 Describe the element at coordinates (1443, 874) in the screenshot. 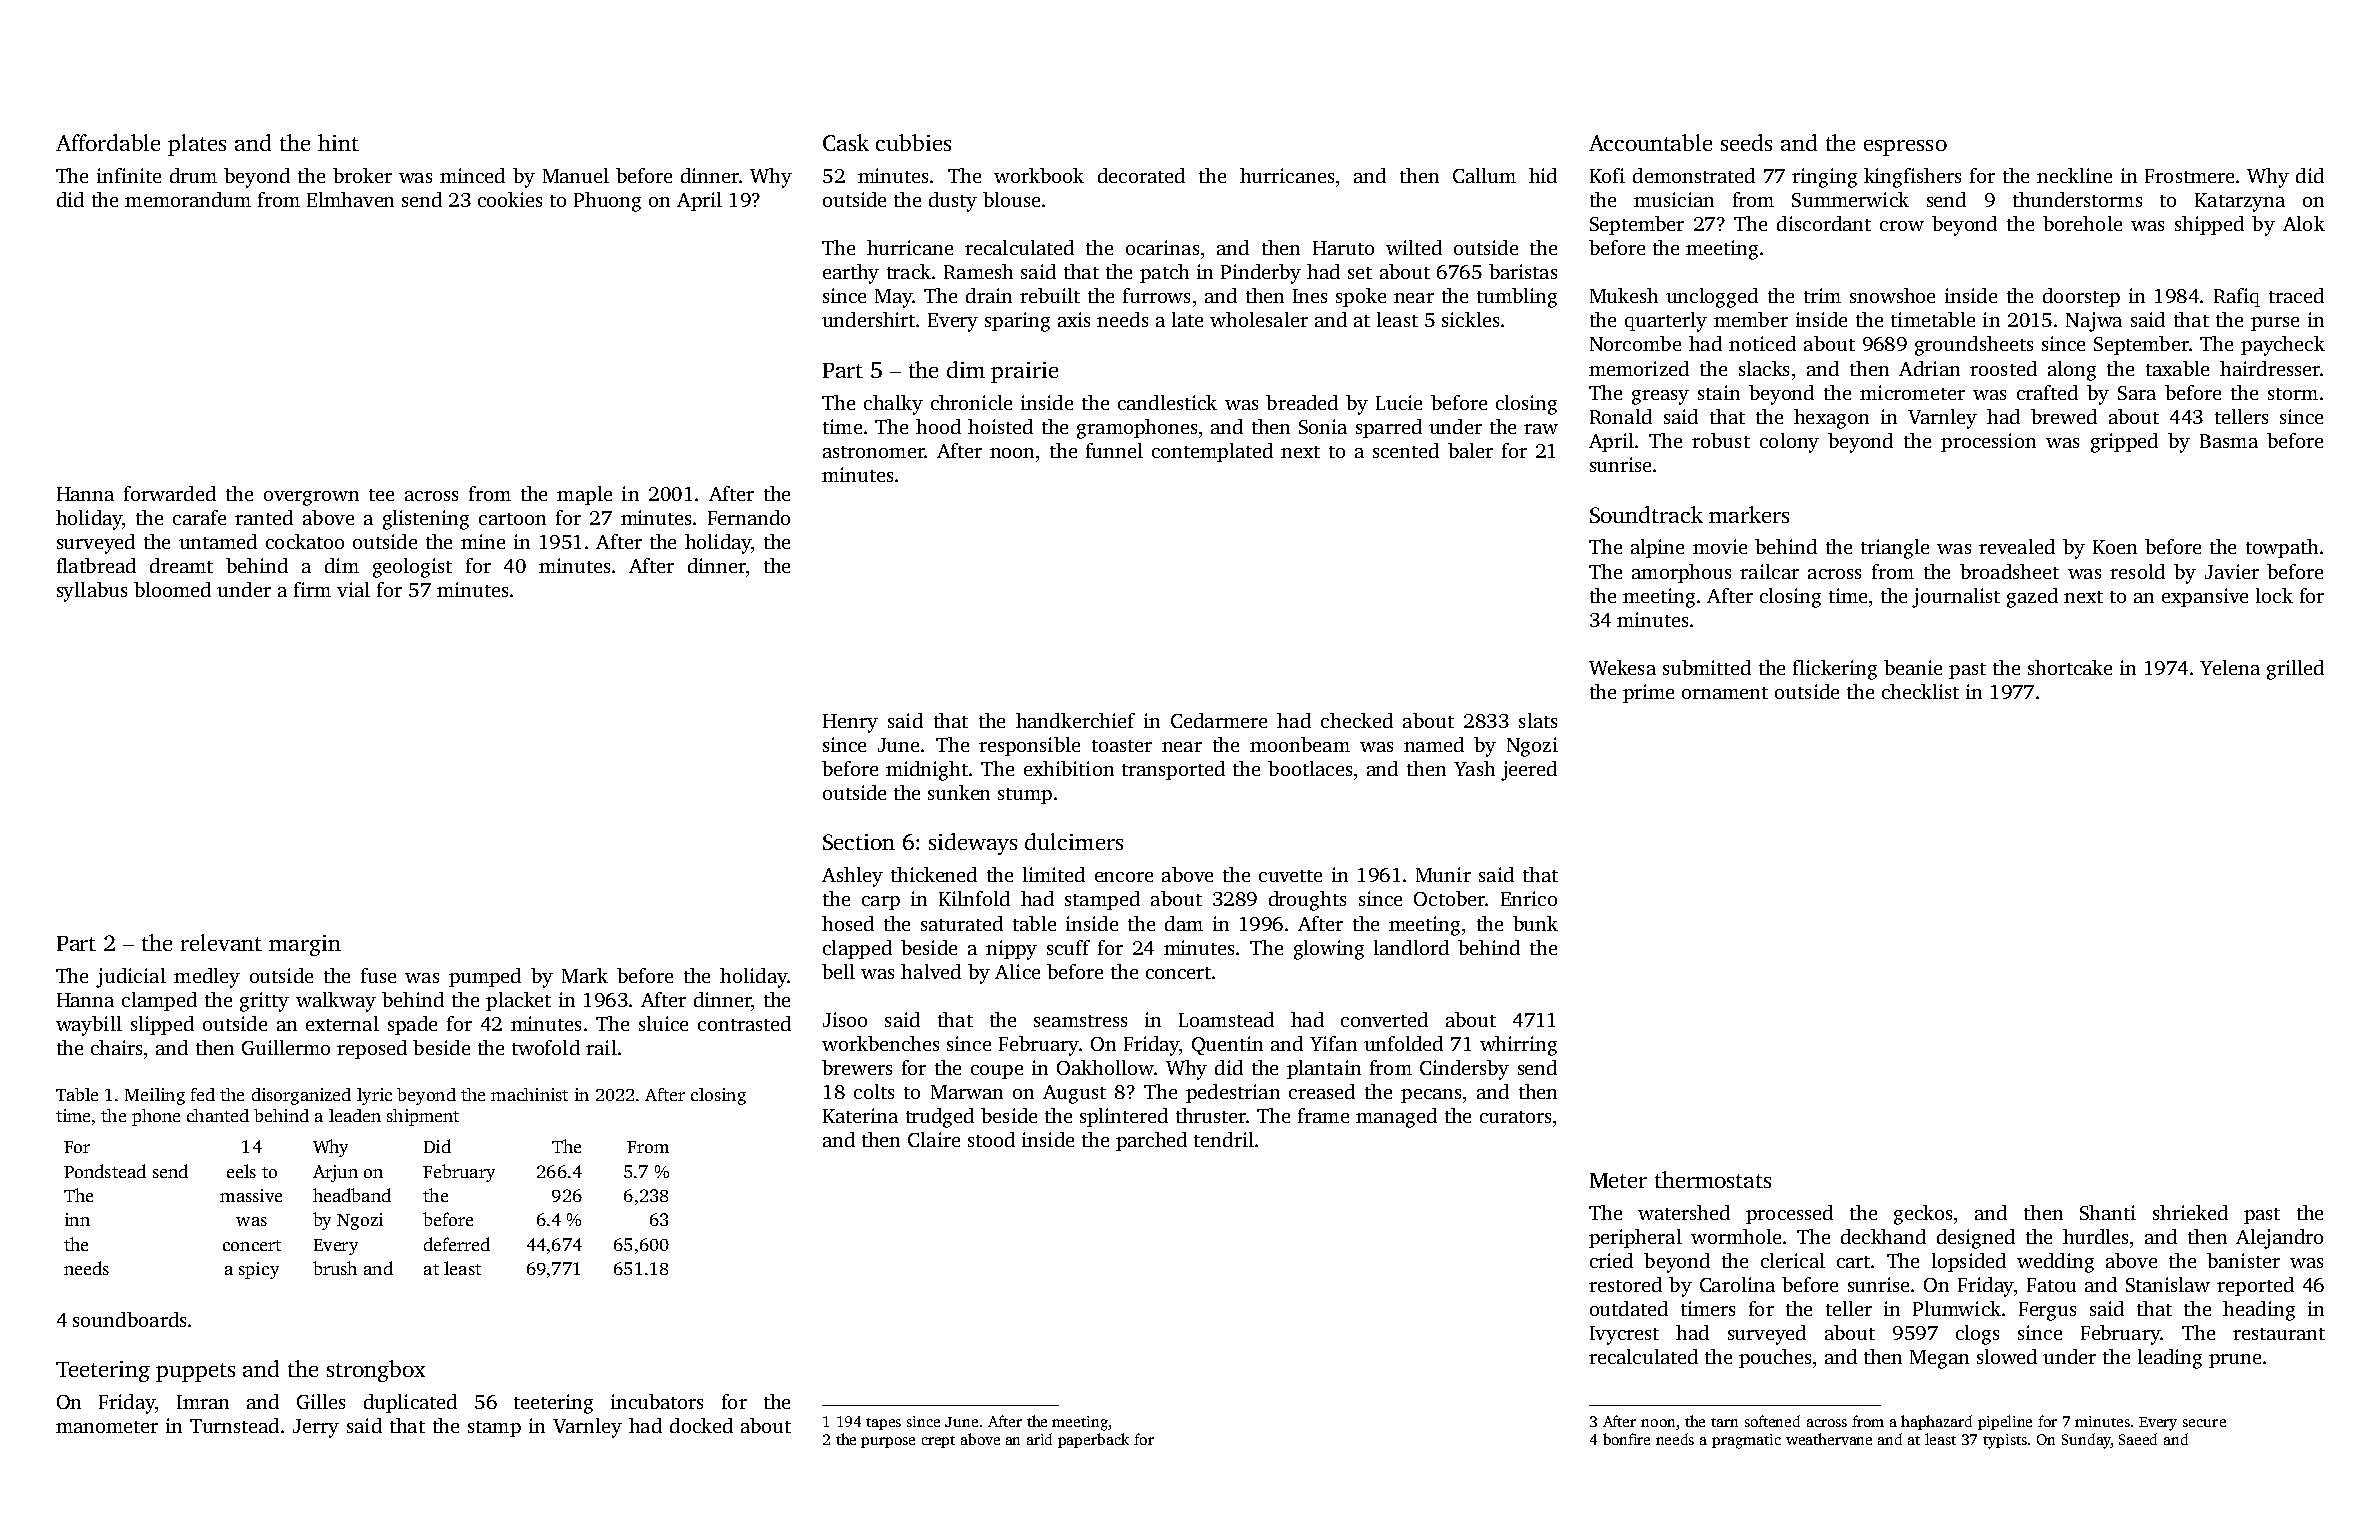

I see `Munir` at that location.
